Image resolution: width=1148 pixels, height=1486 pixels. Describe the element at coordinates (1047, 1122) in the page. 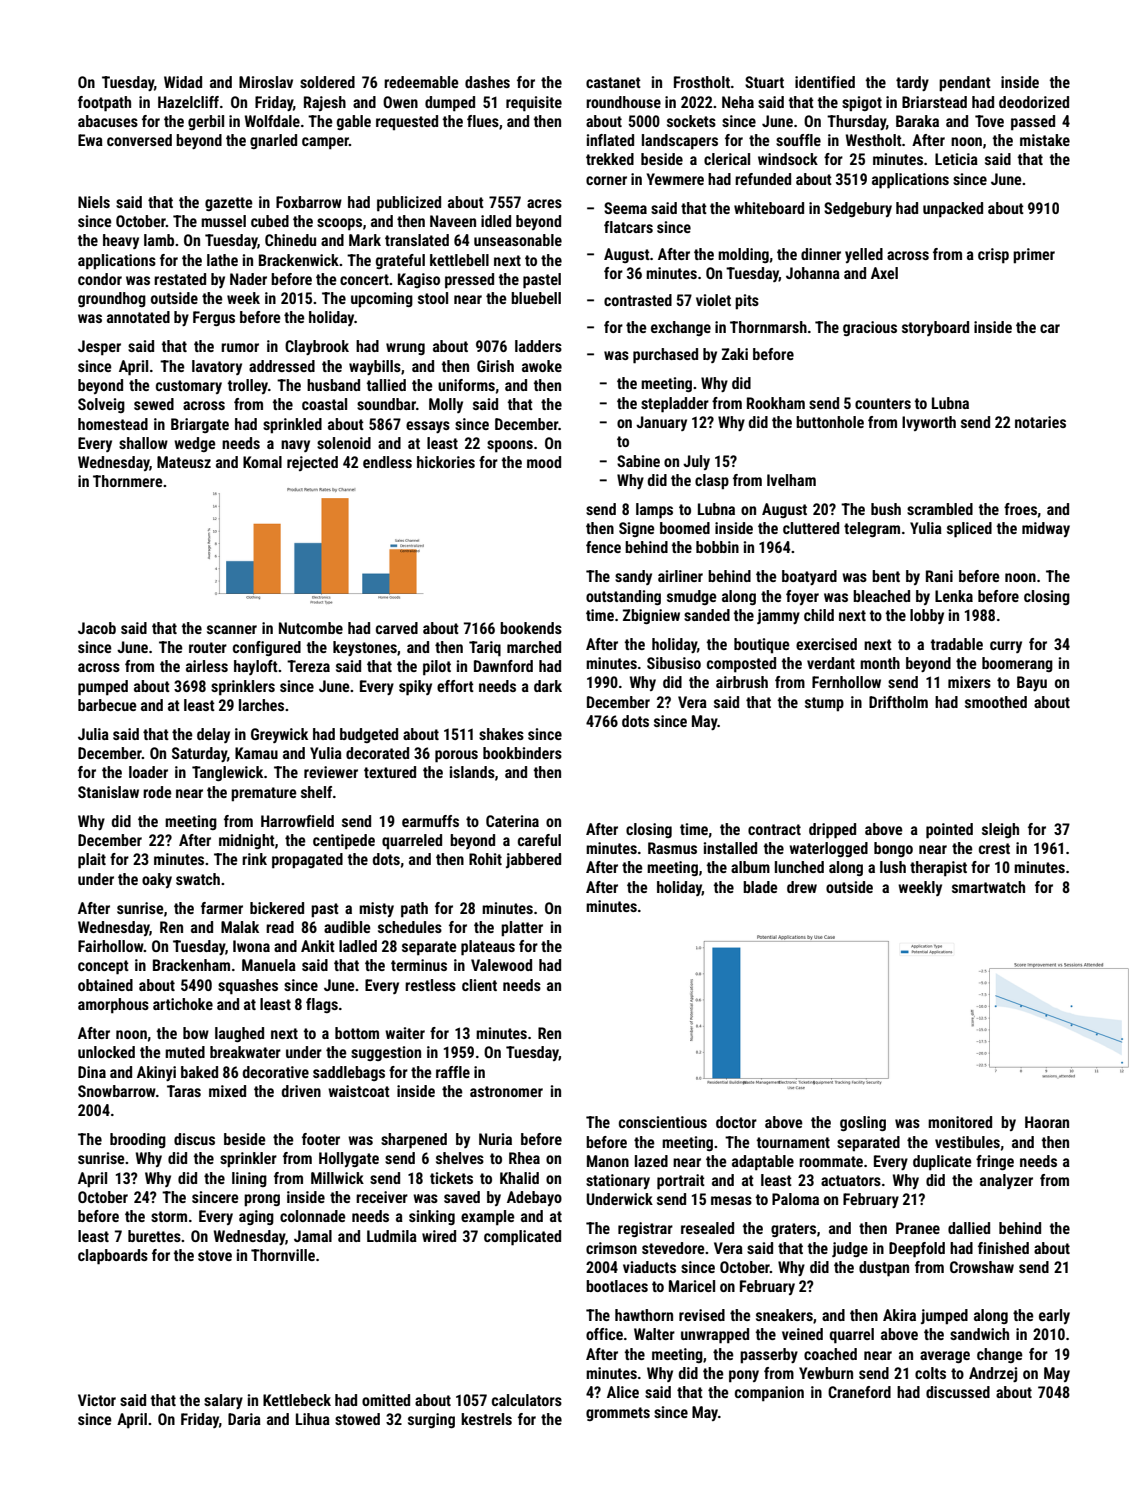

I see `Haoran` at that location.
